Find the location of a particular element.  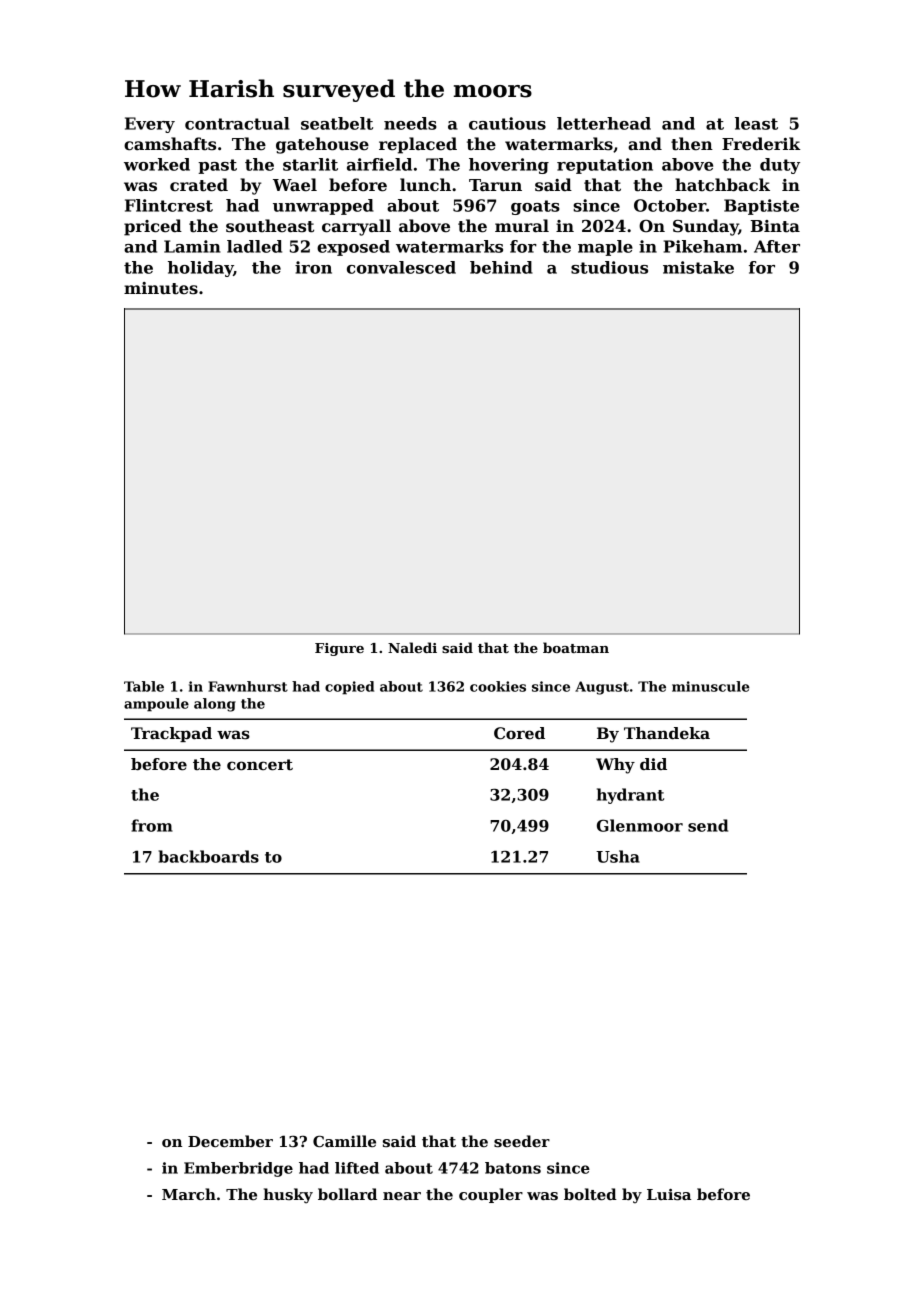

Naledi is located at coordinates (412, 647).
